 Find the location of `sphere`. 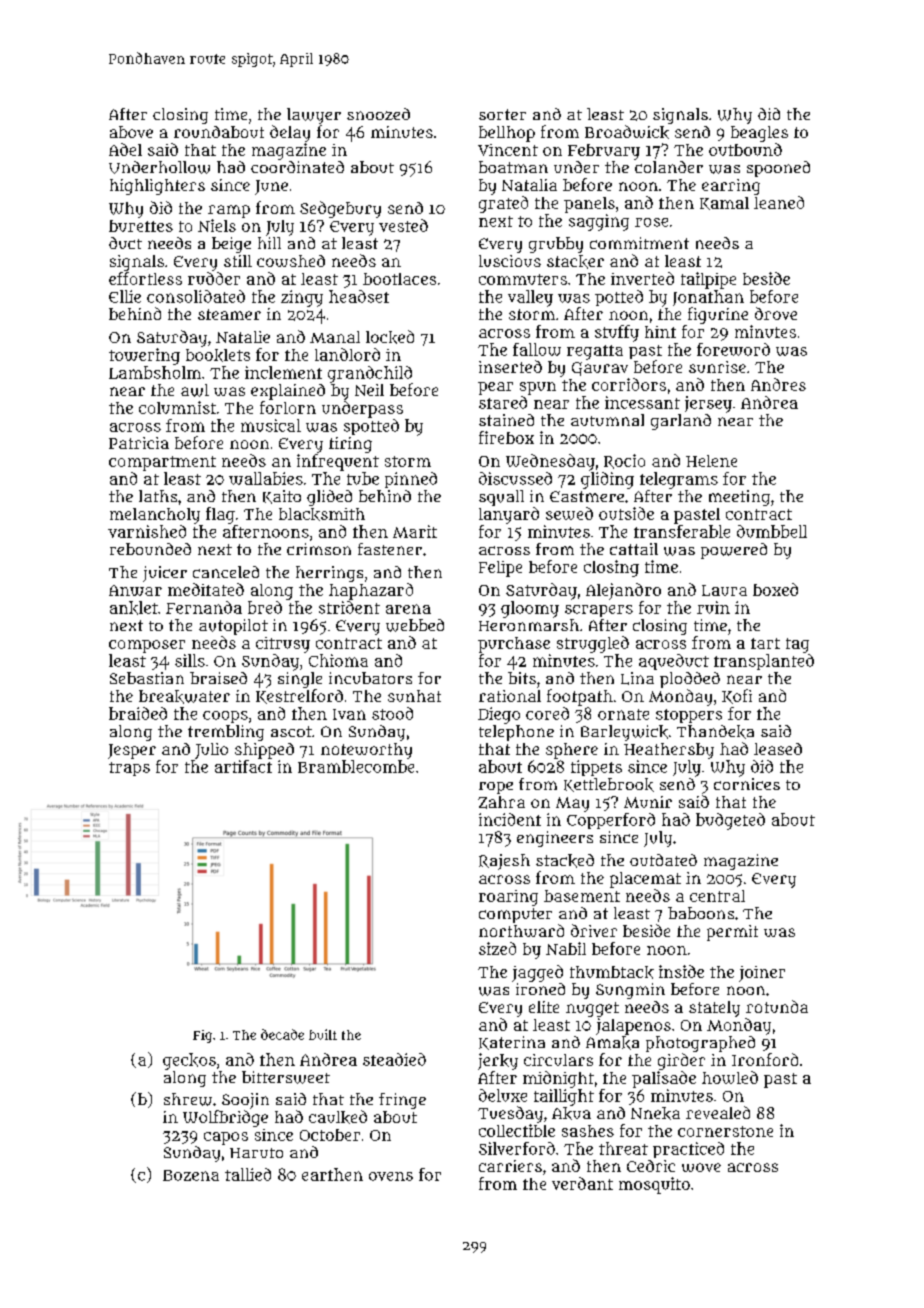

sphere is located at coordinates (572, 751).
